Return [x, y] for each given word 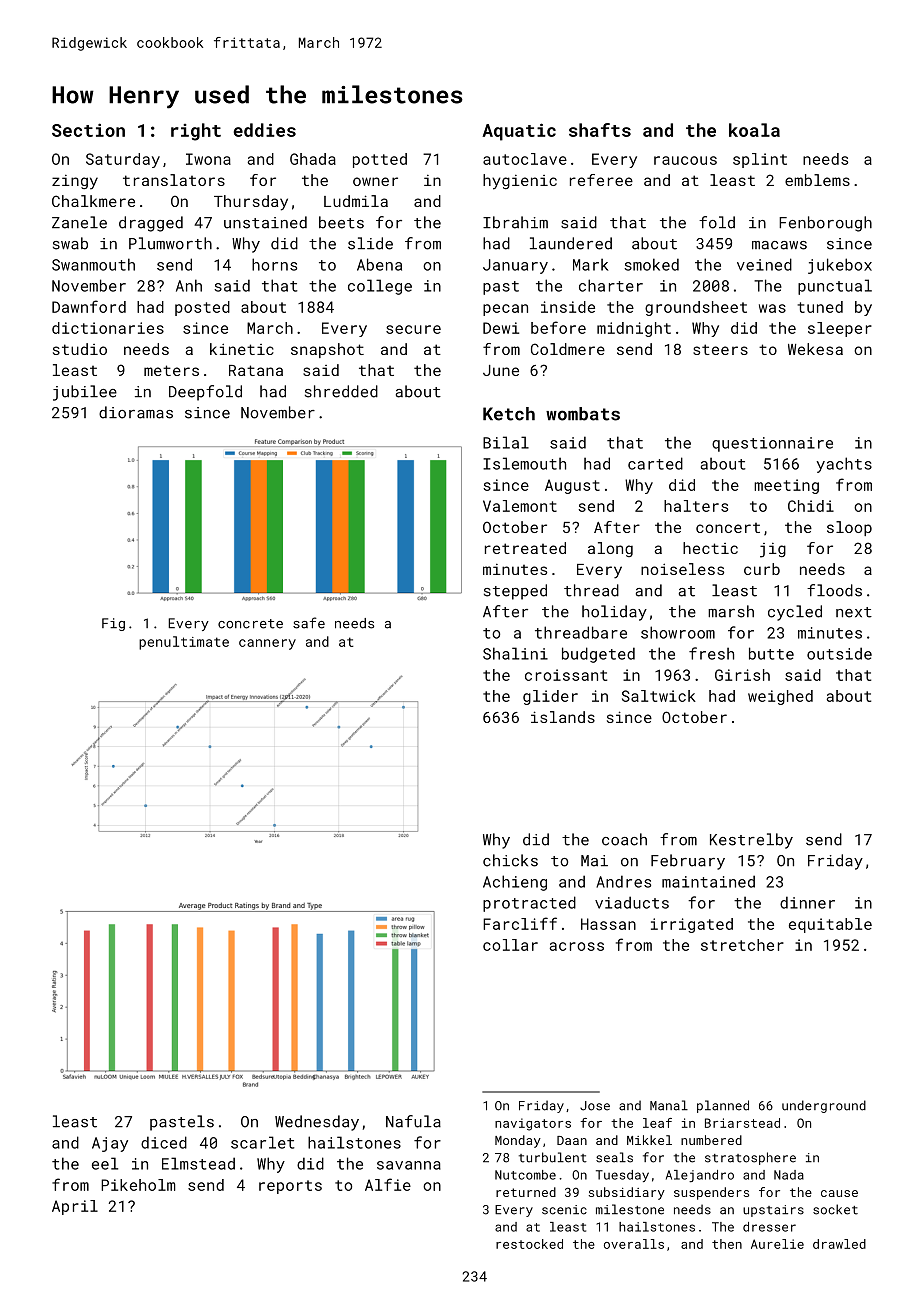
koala [754, 130]
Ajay [110, 1144]
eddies [264, 130]
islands [563, 717]
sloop [849, 528]
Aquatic [519, 132]
